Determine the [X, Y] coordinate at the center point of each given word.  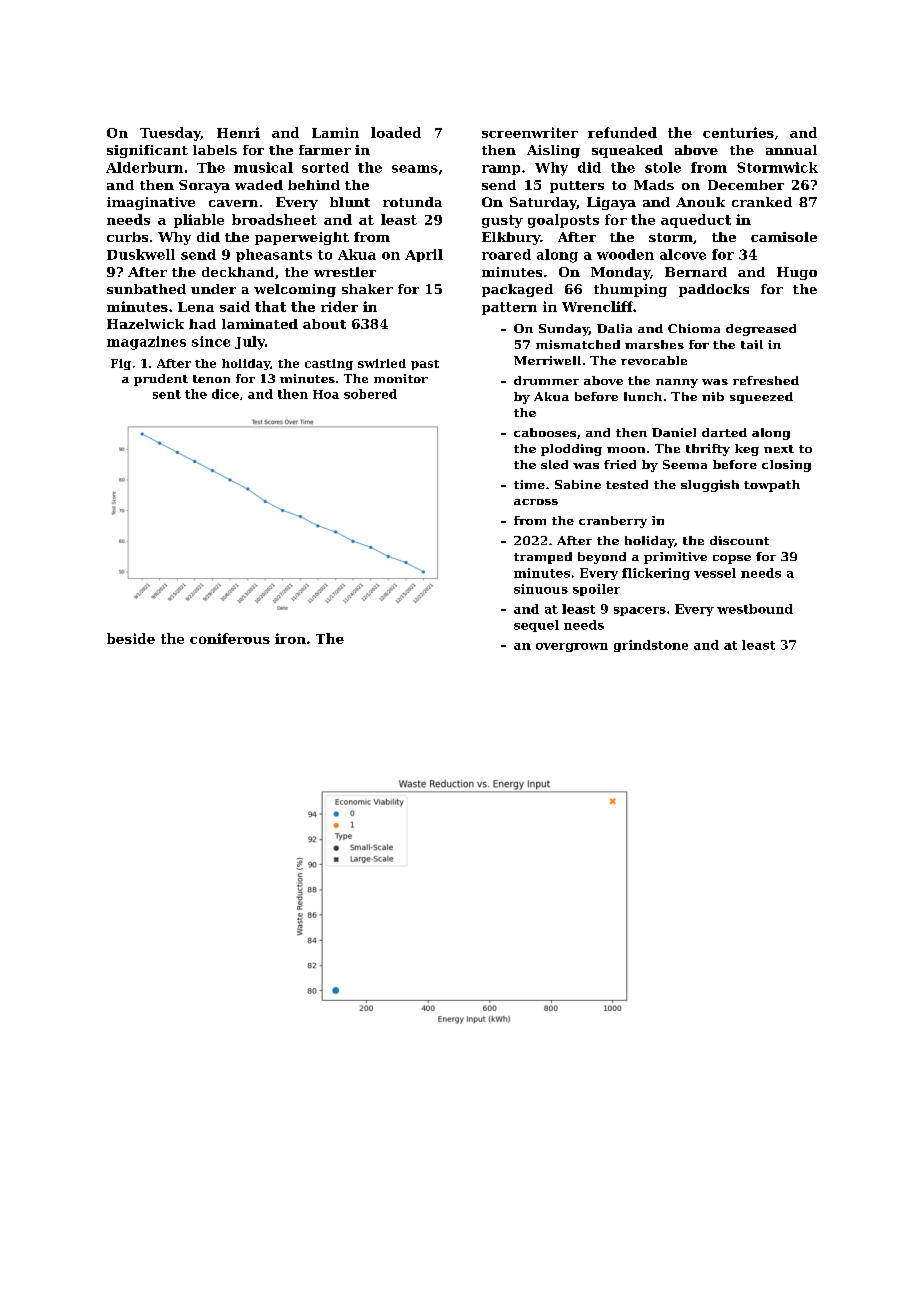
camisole [784, 237]
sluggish [710, 486]
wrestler [345, 272]
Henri [238, 132]
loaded [396, 132]
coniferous [230, 638]
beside [131, 638]
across [536, 502]
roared [506, 254]
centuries [738, 132]
